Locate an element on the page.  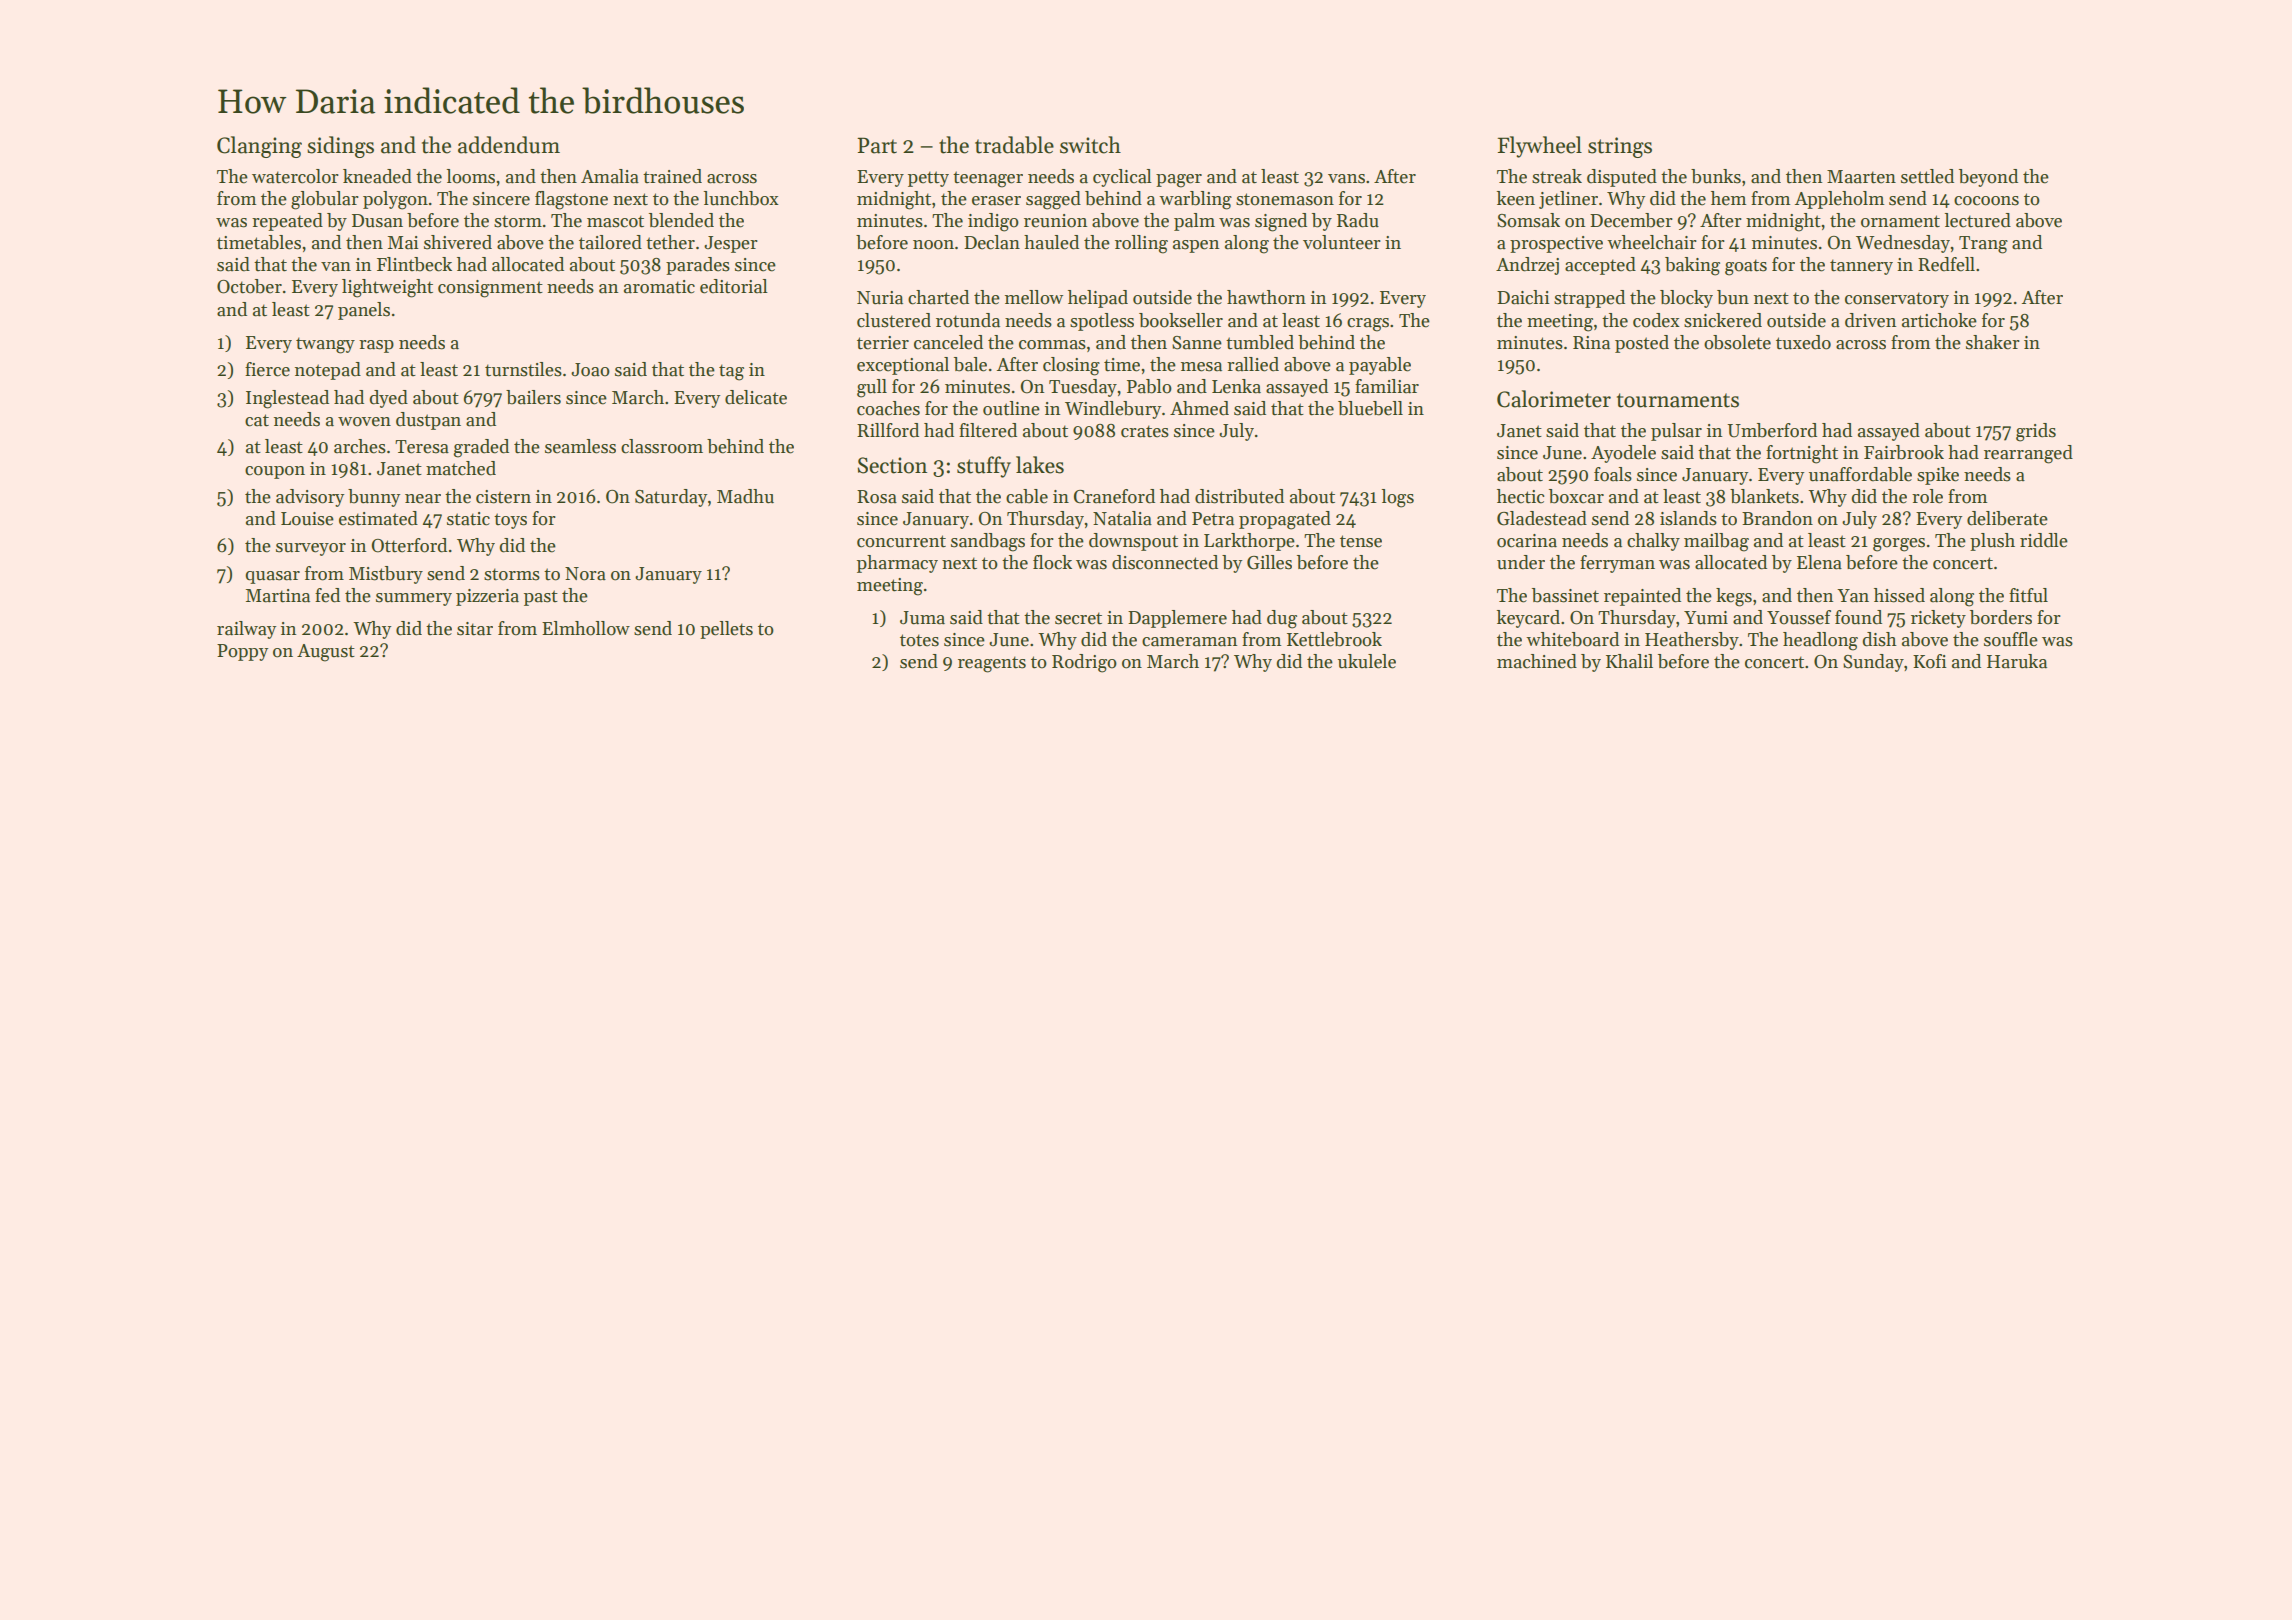
past is located at coordinates (541, 598).
